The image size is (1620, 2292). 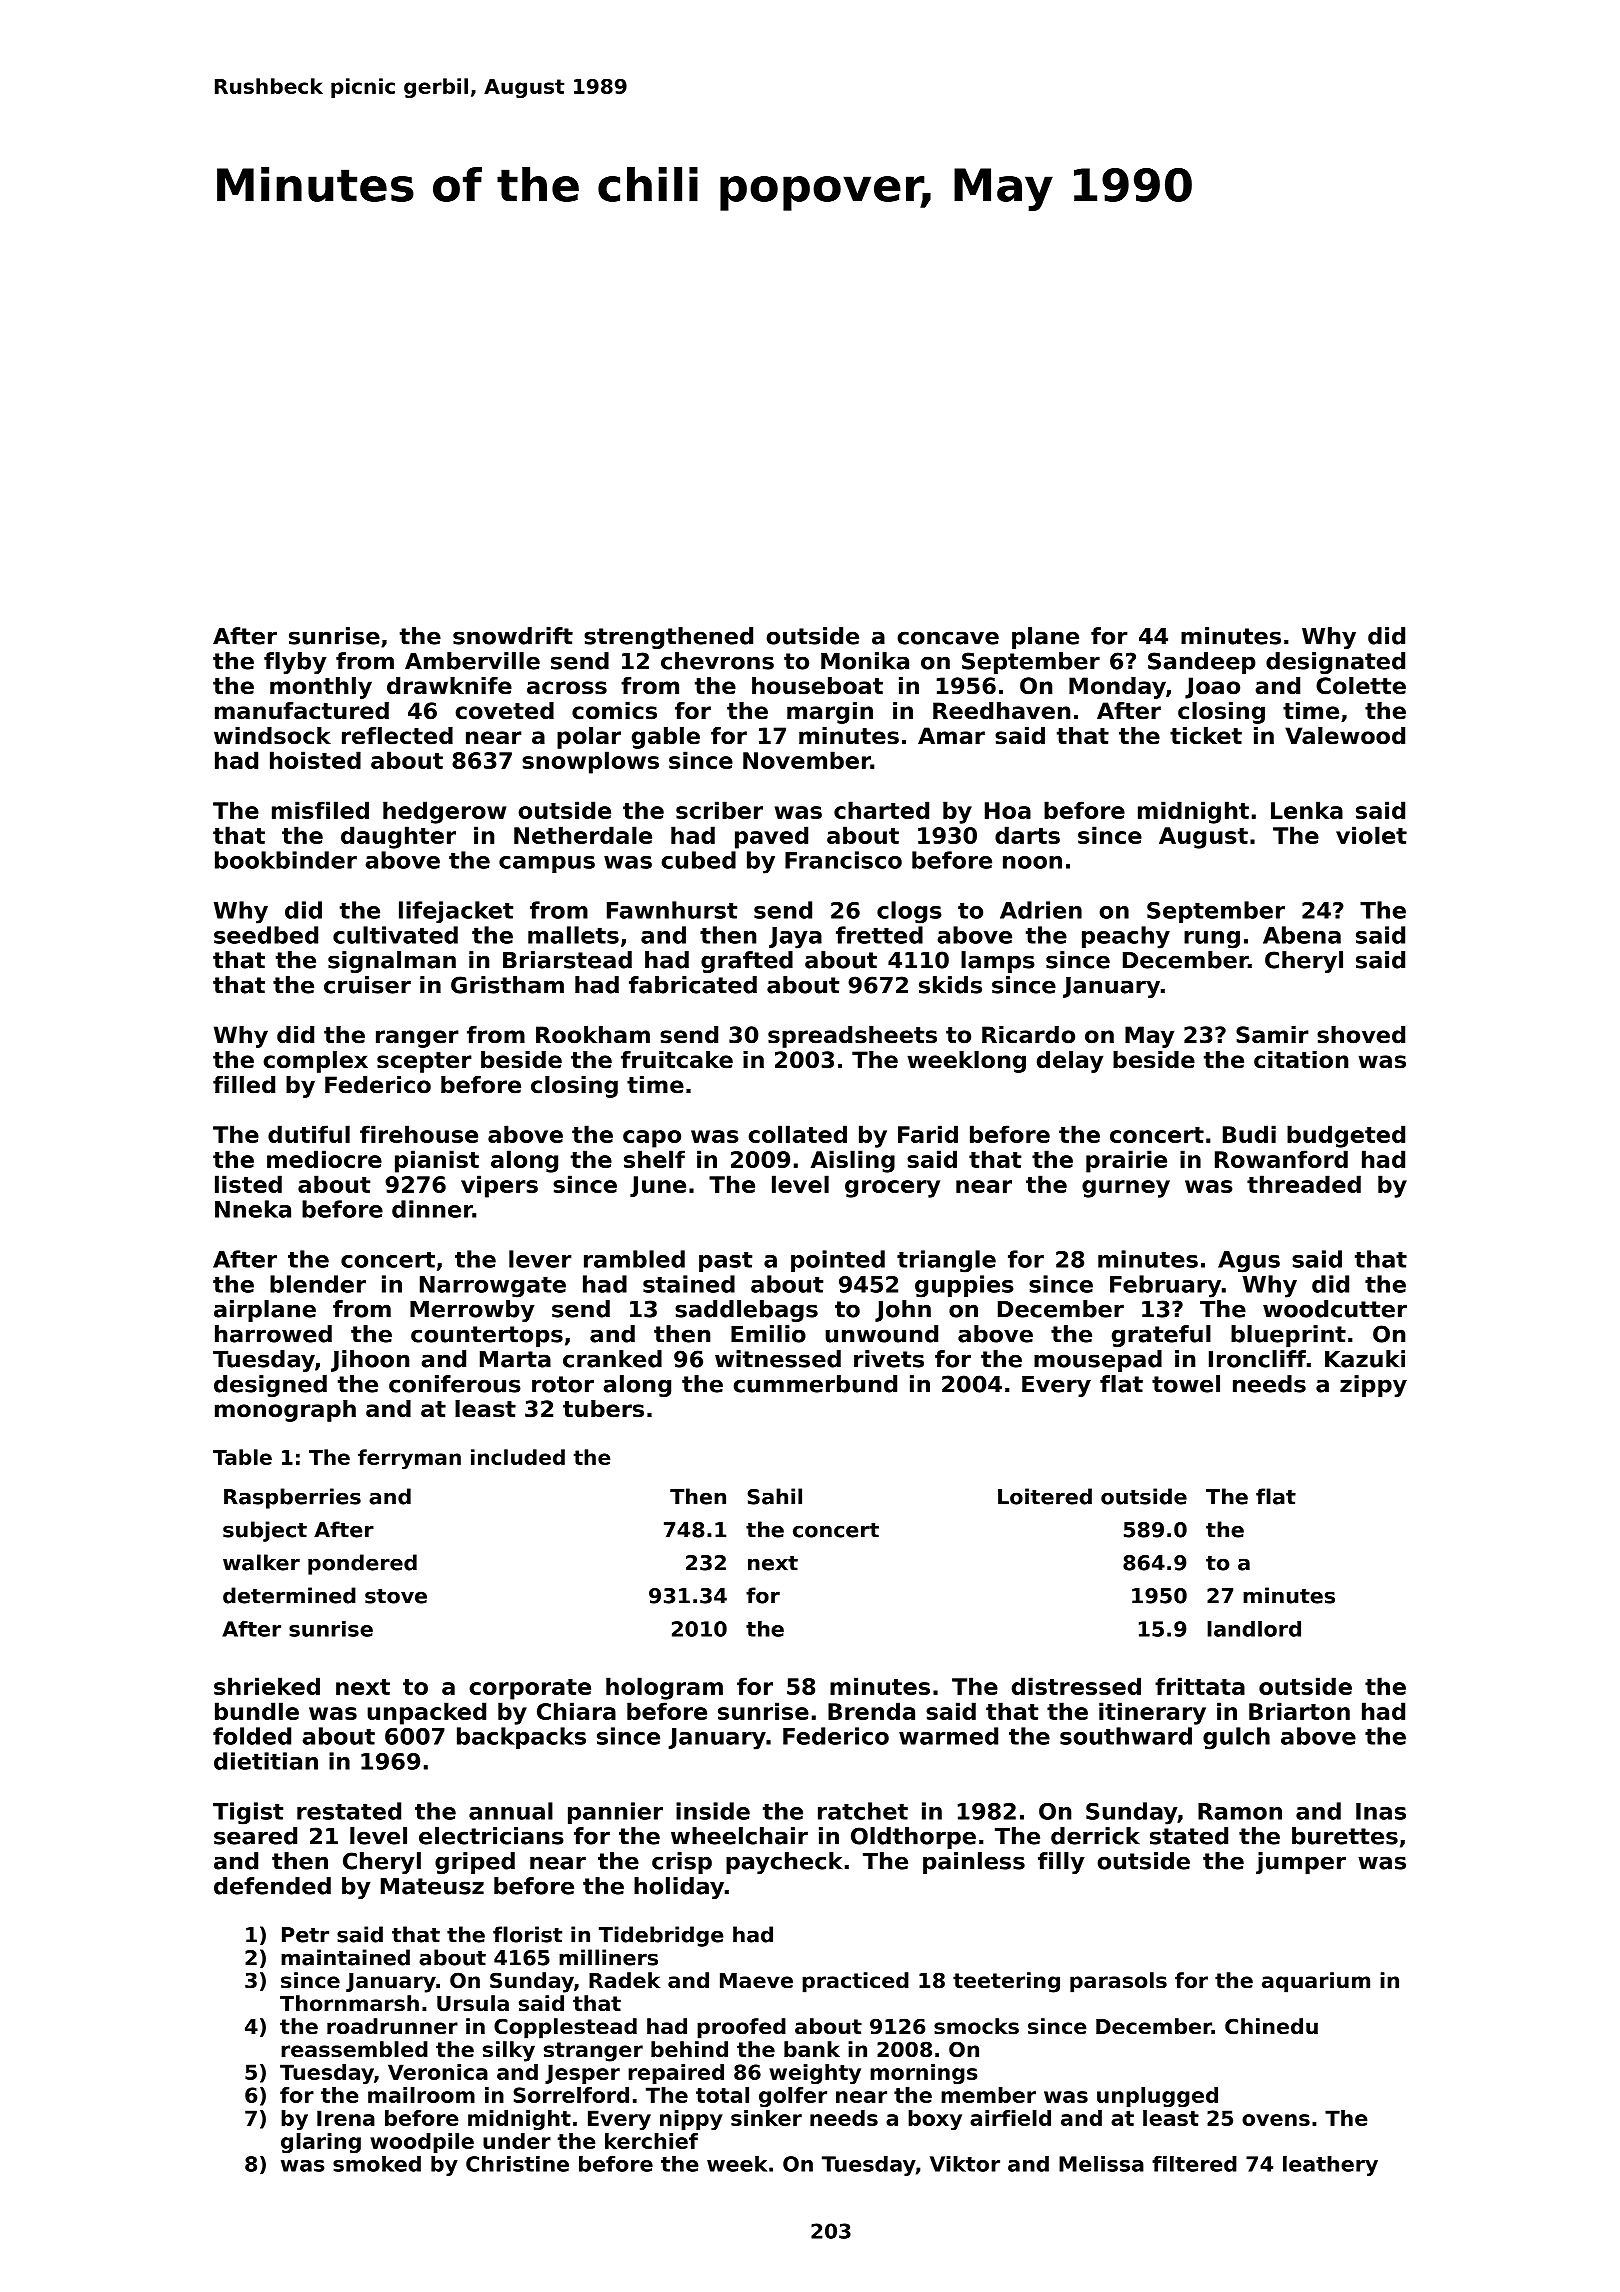 What do you see at coordinates (603, 1409) in the image?
I see `tubers` at bounding box center [603, 1409].
